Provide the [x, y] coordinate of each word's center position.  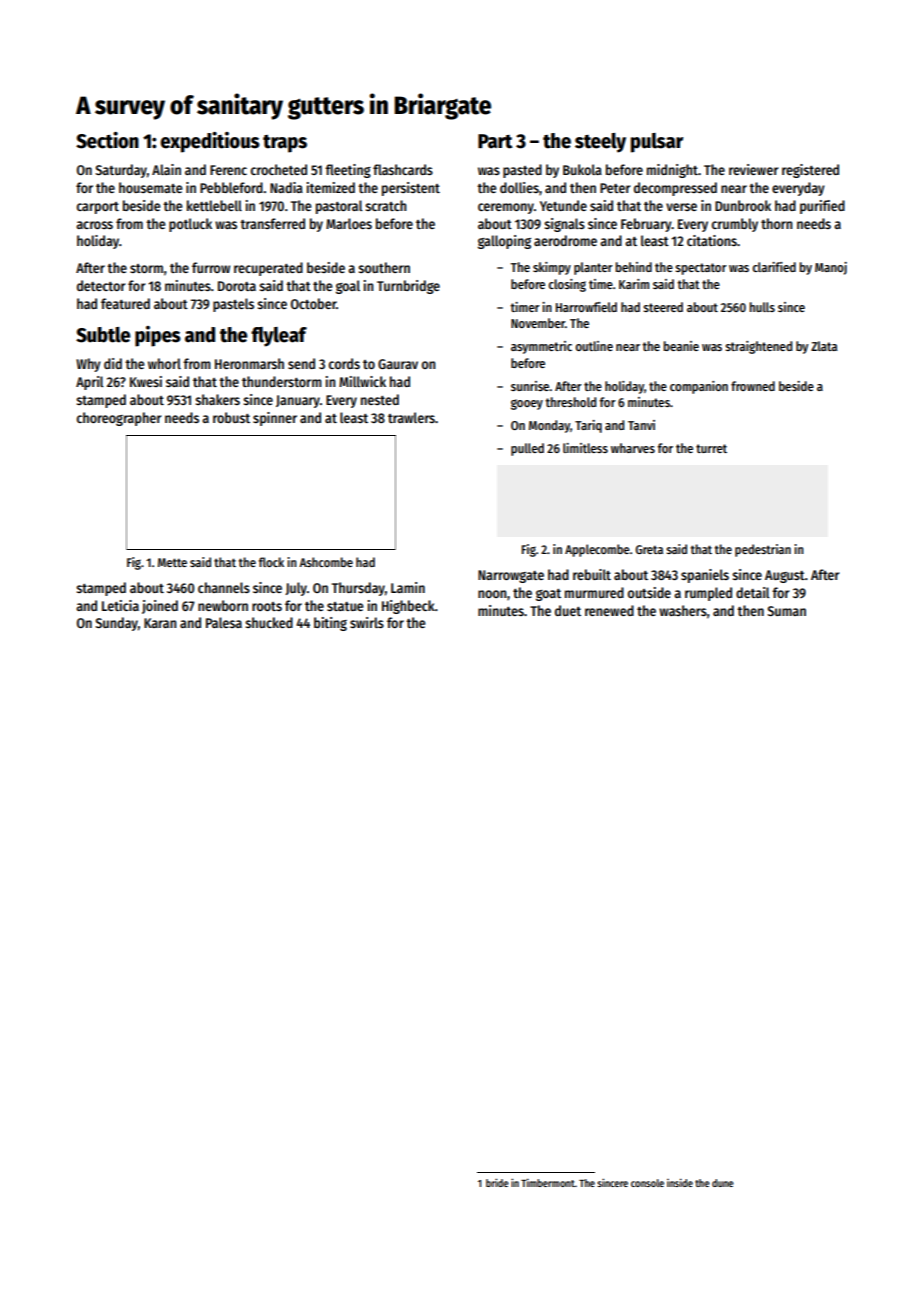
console [647, 1183]
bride [497, 1182]
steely [600, 143]
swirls [367, 622]
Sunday [117, 624]
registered [810, 171]
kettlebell [214, 205]
